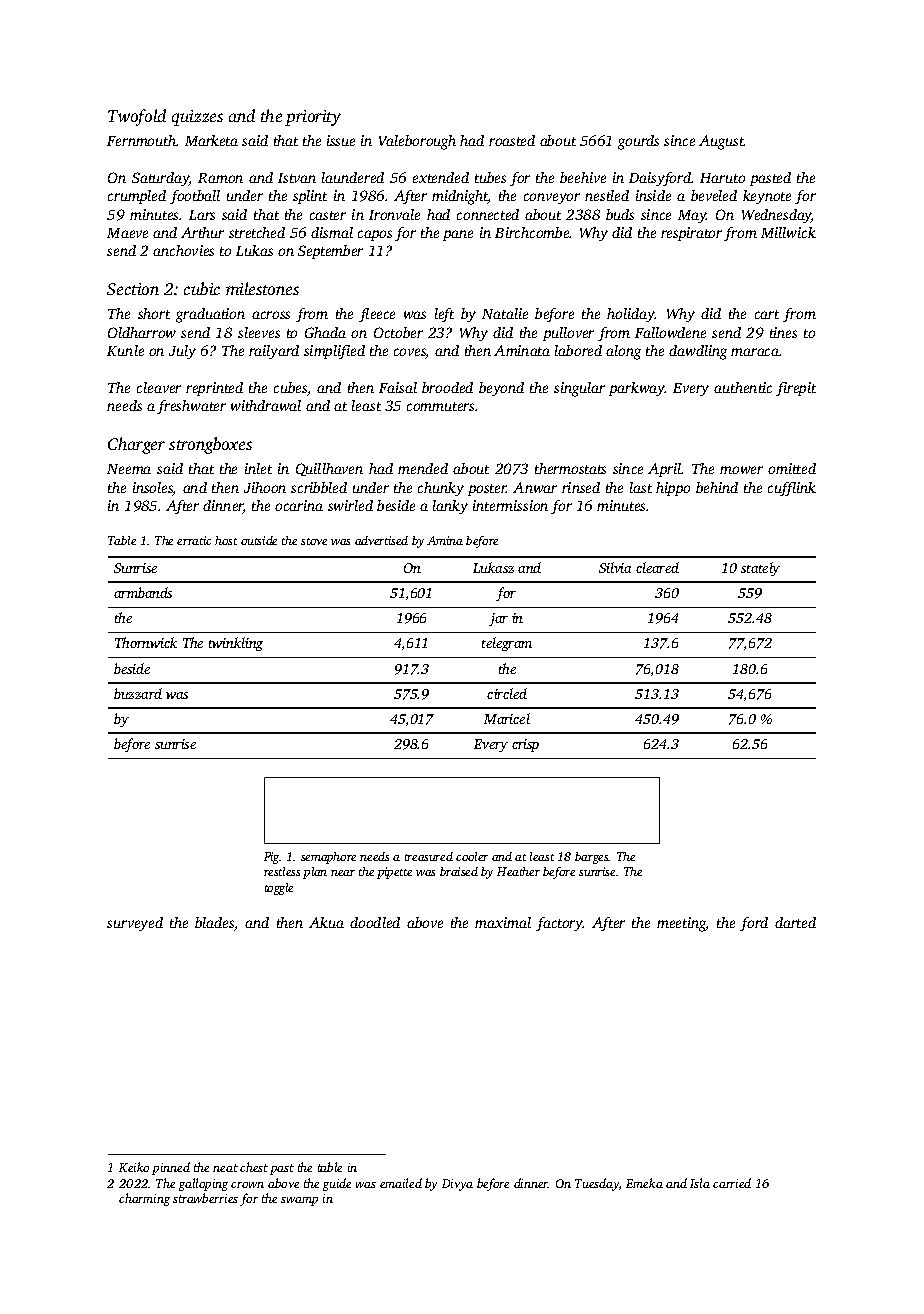 This screenshot has width=924, height=1314. What do you see at coordinates (225, 1168) in the screenshot?
I see `neat` at bounding box center [225, 1168].
